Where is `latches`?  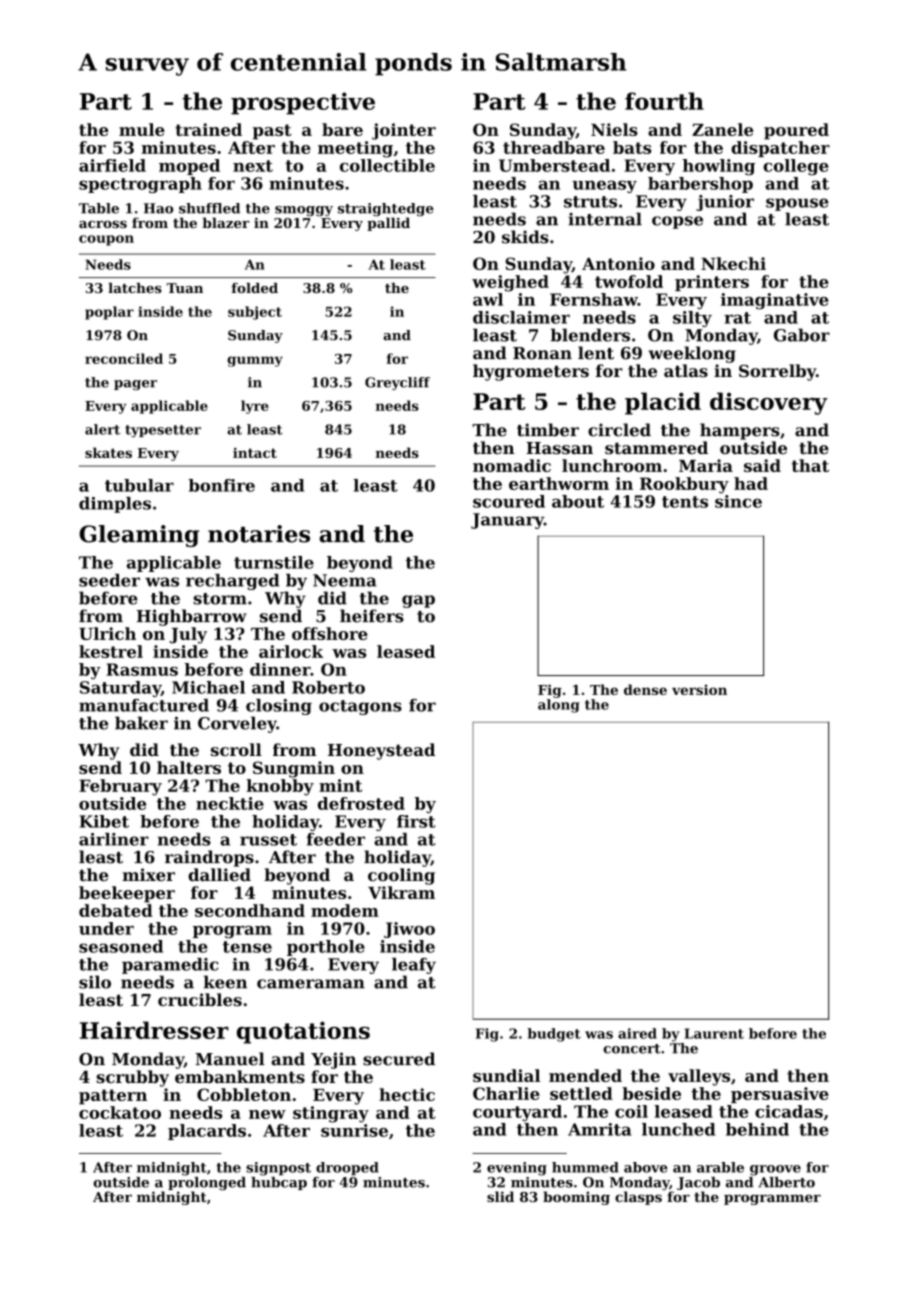
latches is located at coordinates (135, 288).
